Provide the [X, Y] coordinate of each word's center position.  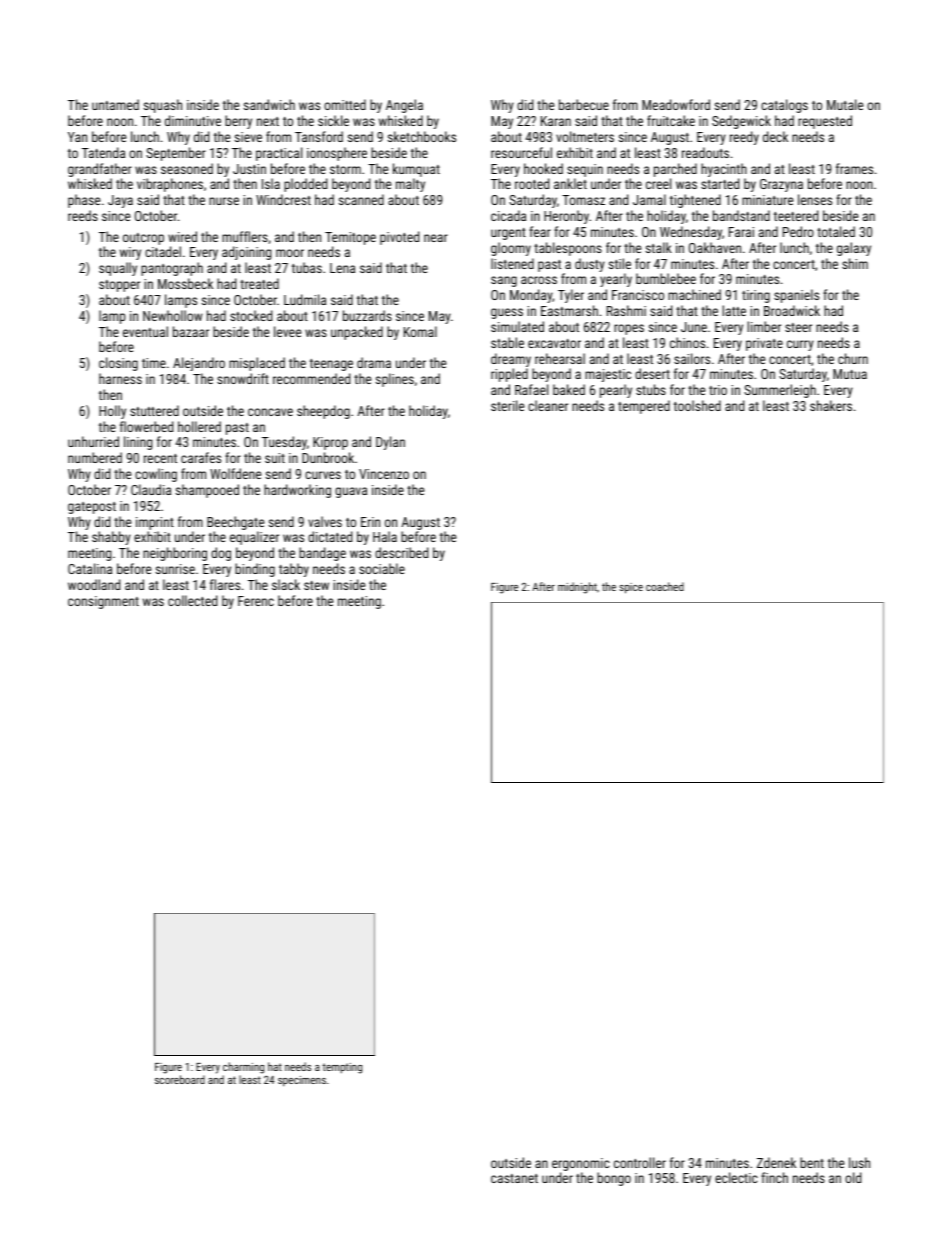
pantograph [172, 269]
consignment [103, 602]
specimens [302, 1081]
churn [853, 358]
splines [395, 380]
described [401, 552]
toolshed [697, 405]
